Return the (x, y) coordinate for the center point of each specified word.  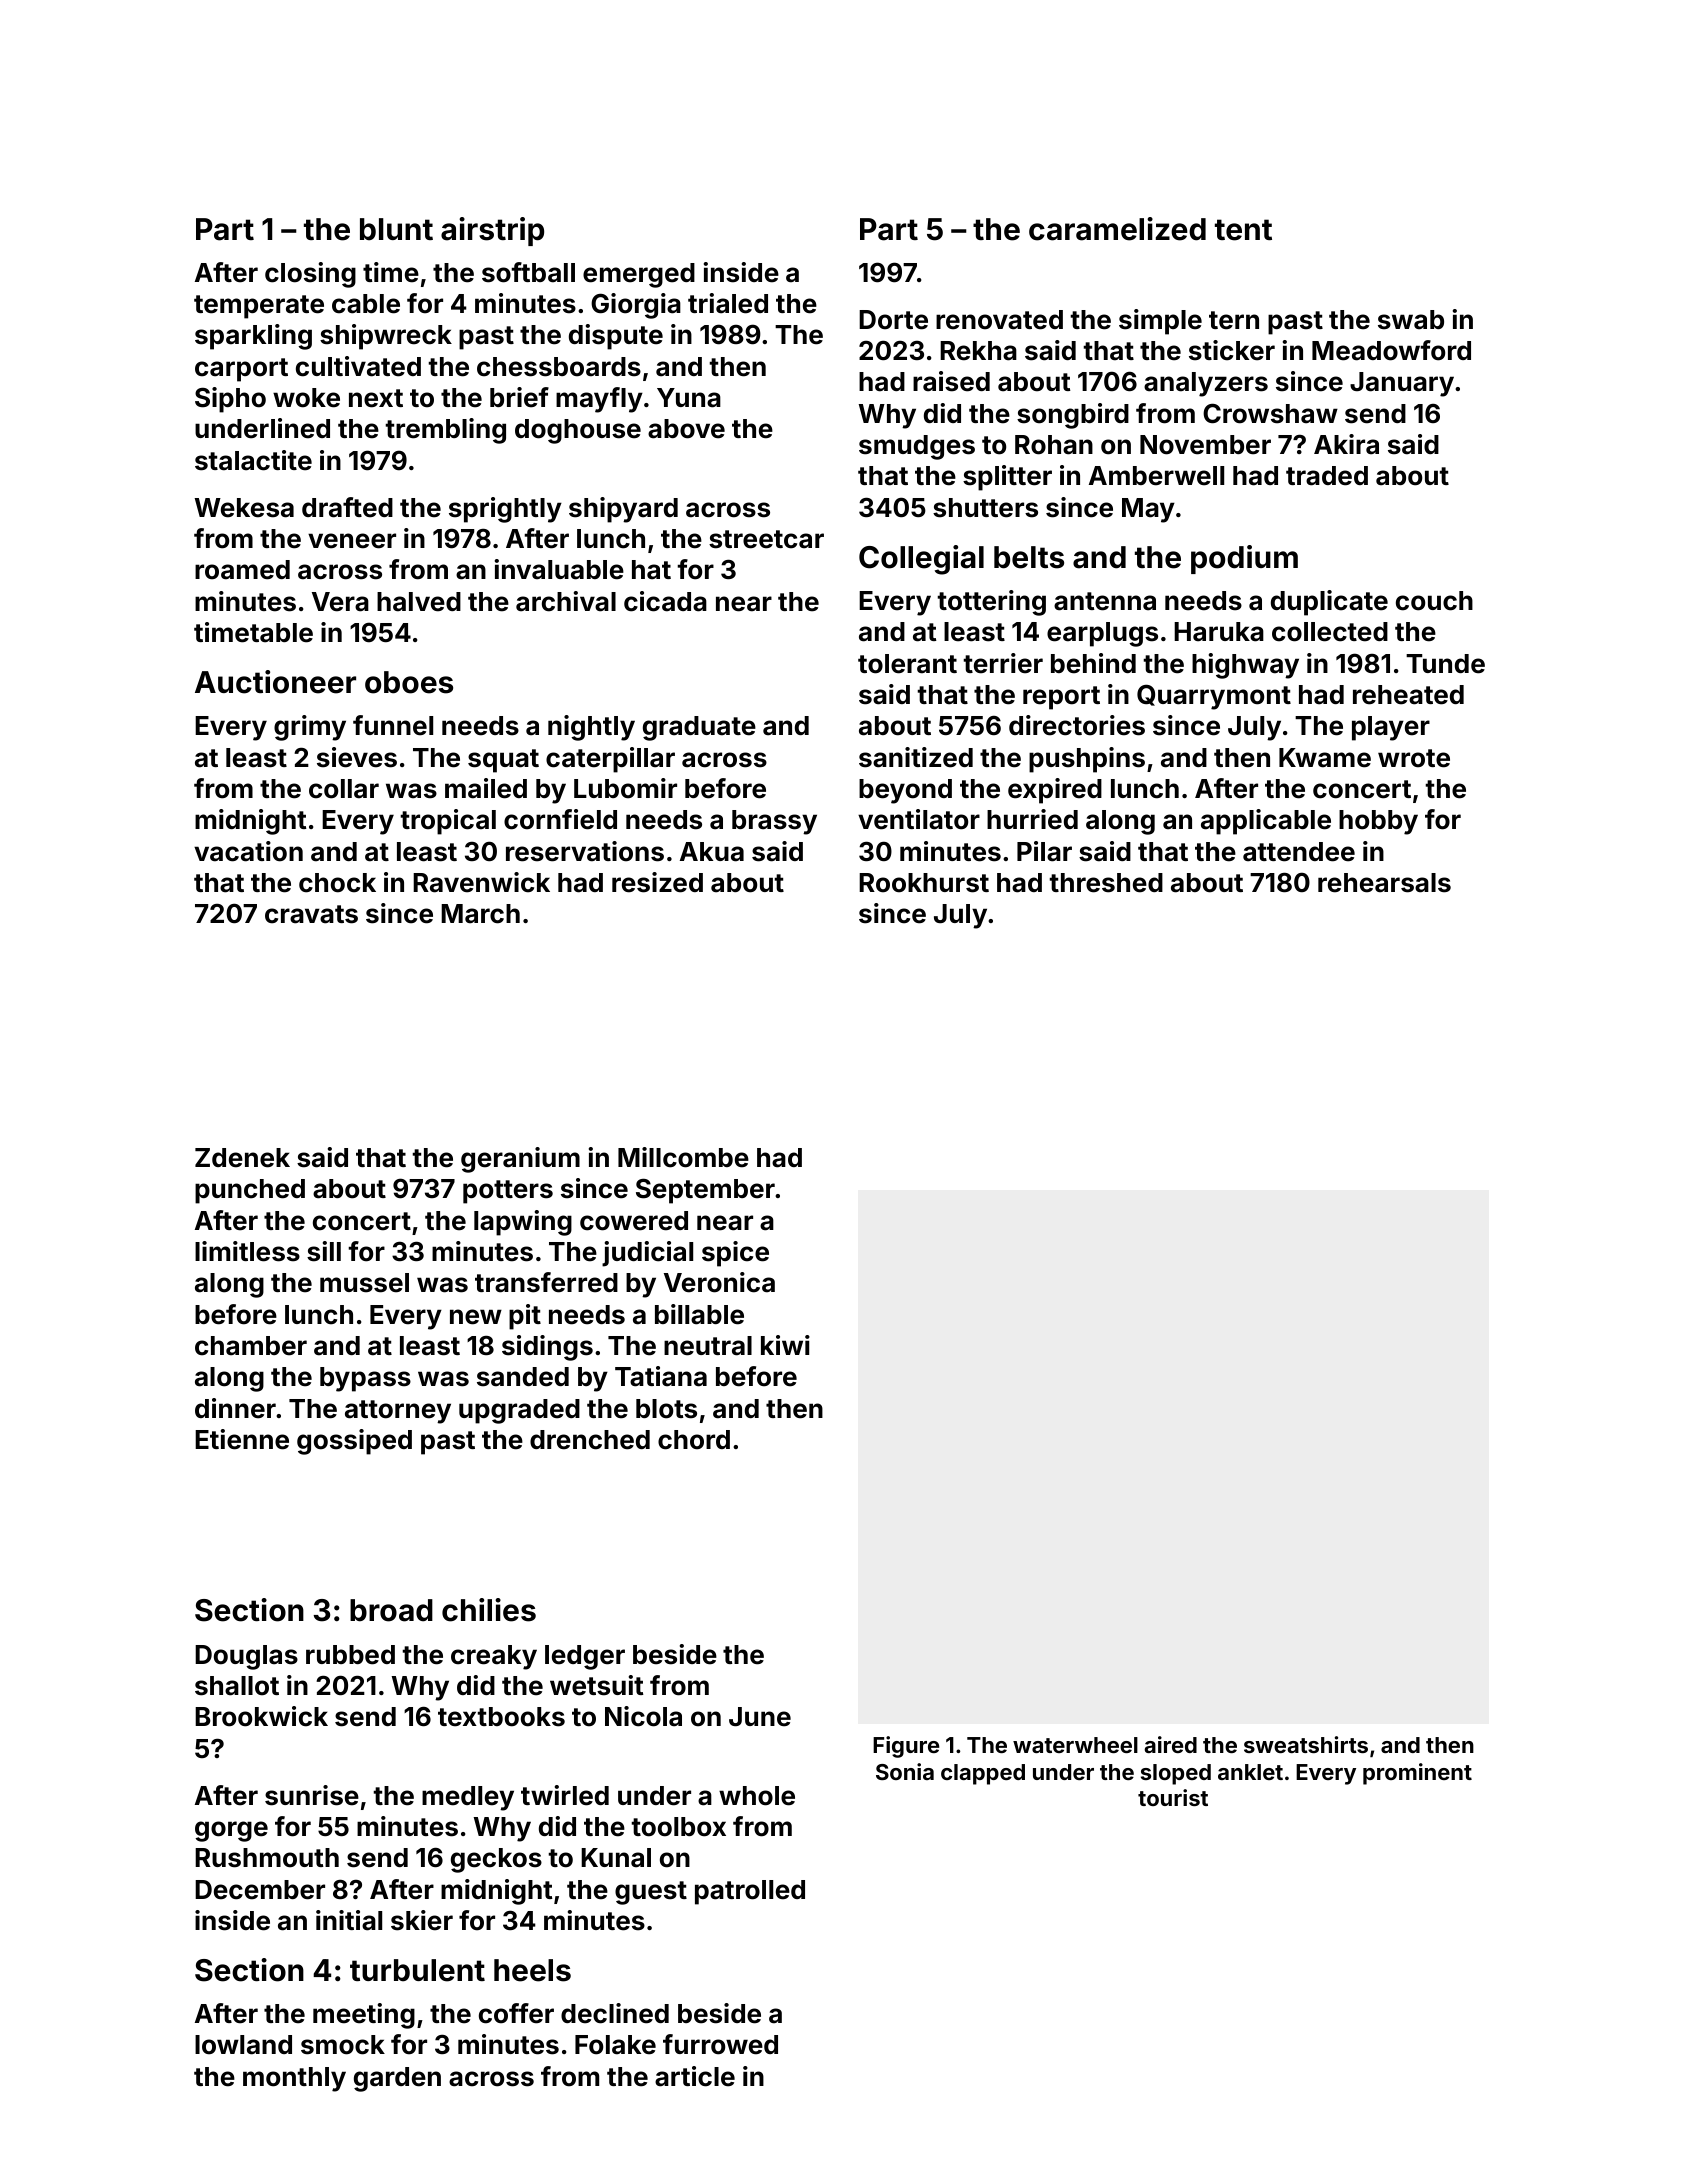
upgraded (519, 1411)
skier (422, 1920)
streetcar (766, 539)
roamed (242, 570)
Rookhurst (924, 883)
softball (528, 272)
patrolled (750, 1892)
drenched (590, 1440)
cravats (311, 914)
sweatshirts (1306, 1744)
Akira (1346, 444)
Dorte (893, 320)
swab (1411, 320)
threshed (1106, 883)
